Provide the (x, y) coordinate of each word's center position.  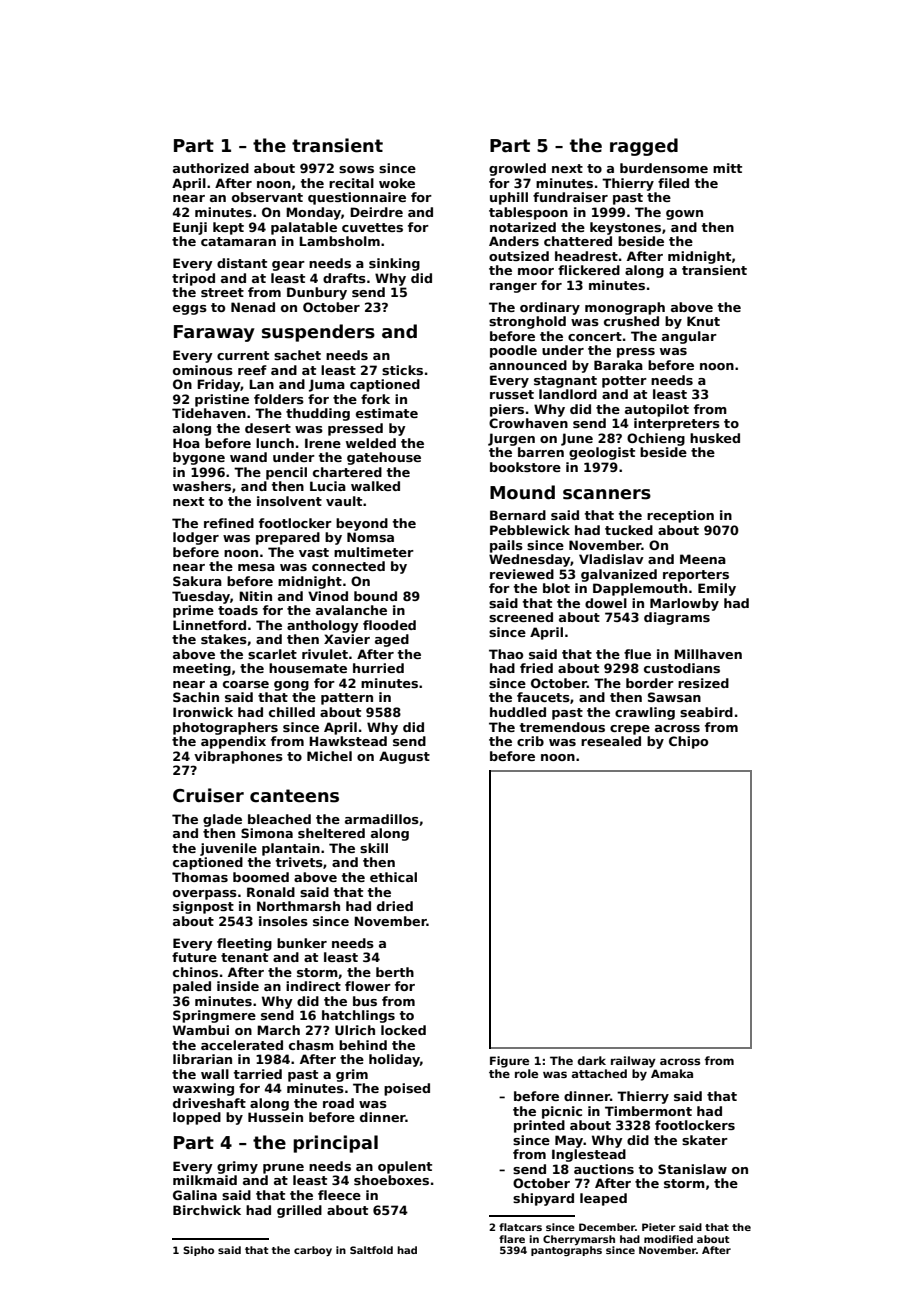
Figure (509, 1062)
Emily (717, 589)
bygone (199, 458)
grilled (299, 1211)
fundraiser (570, 197)
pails (506, 546)
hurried (378, 668)
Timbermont (648, 1111)
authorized (211, 168)
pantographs (566, 1251)
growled (517, 169)
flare (512, 1239)
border (650, 683)
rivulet (325, 654)
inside (238, 986)
